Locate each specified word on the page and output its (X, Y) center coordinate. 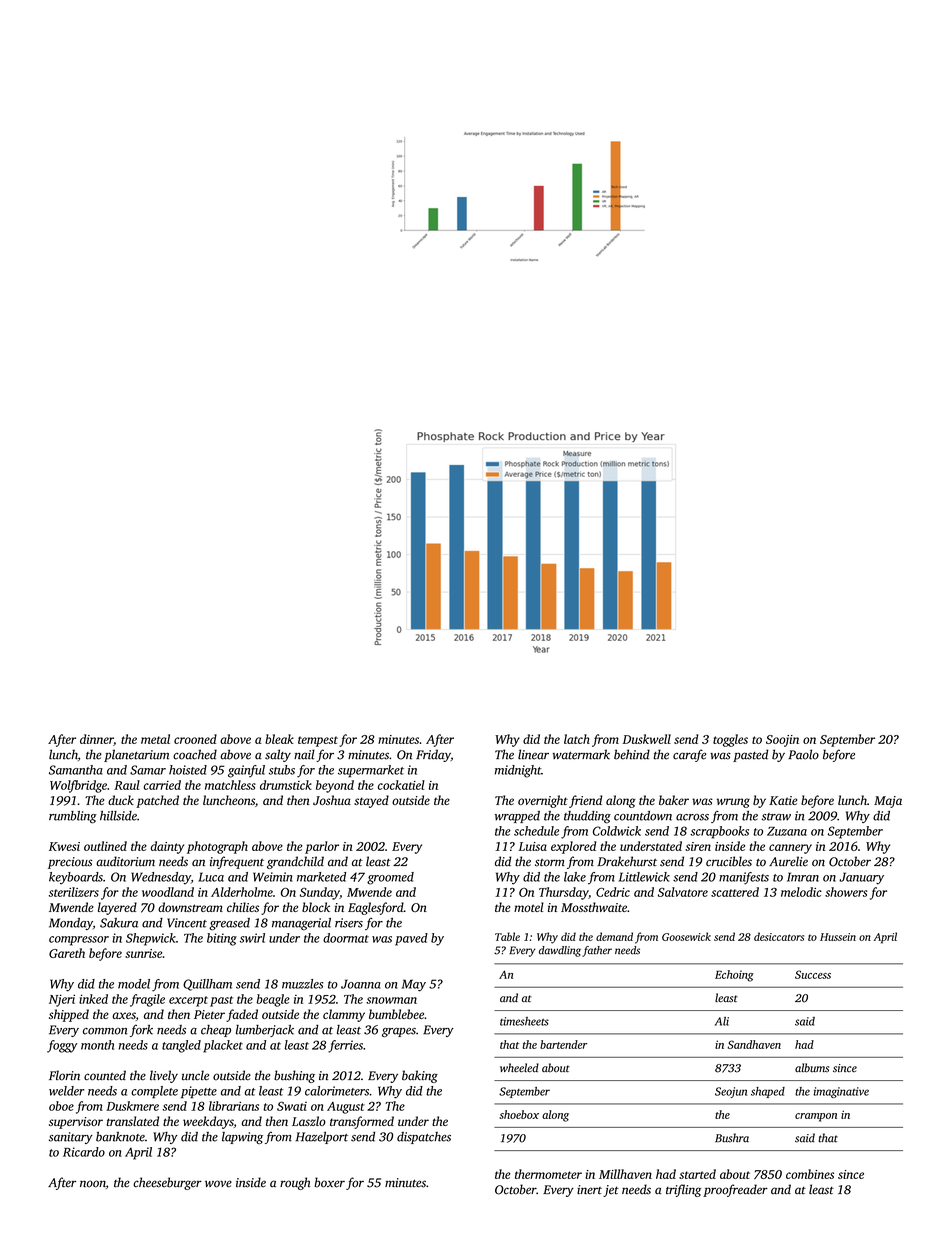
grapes (399, 1032)
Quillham (207, 985)
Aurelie (788, 861)
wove (218, 1184)
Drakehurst (627, 861)
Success (813, 974)
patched (157, 801)
